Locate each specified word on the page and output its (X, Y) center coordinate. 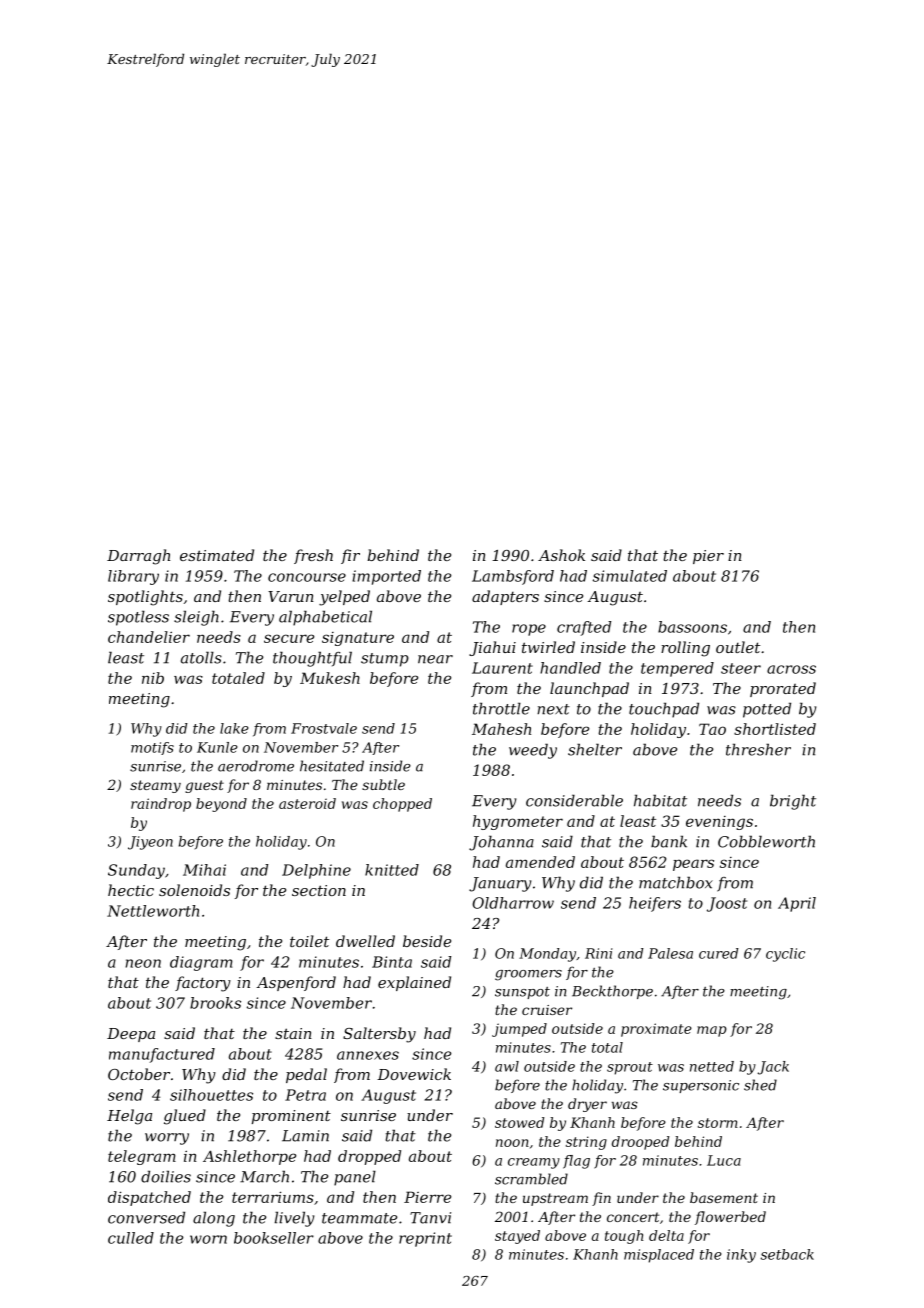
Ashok (561, 555)
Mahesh (501, 729)
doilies (166, 1176)
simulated (630, 576)
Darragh (138, 557)
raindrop (161, 805)
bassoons (692, 627)
